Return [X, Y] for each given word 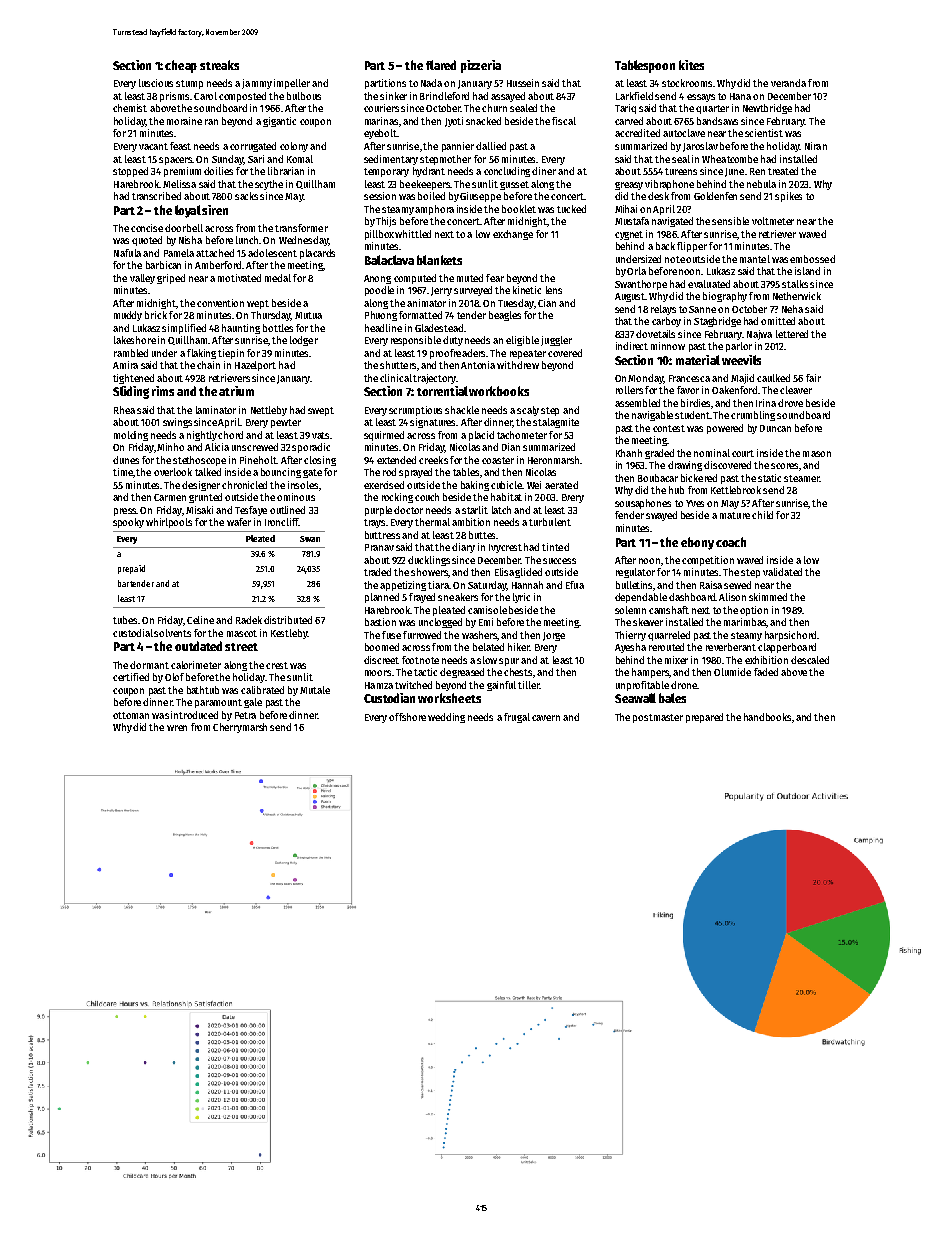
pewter [286, 423]
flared [441, 65]
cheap [181, 66]
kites [691, 65]
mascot [242, 633]
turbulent [550, 522]
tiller [529, 685]
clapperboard [787, 648]
